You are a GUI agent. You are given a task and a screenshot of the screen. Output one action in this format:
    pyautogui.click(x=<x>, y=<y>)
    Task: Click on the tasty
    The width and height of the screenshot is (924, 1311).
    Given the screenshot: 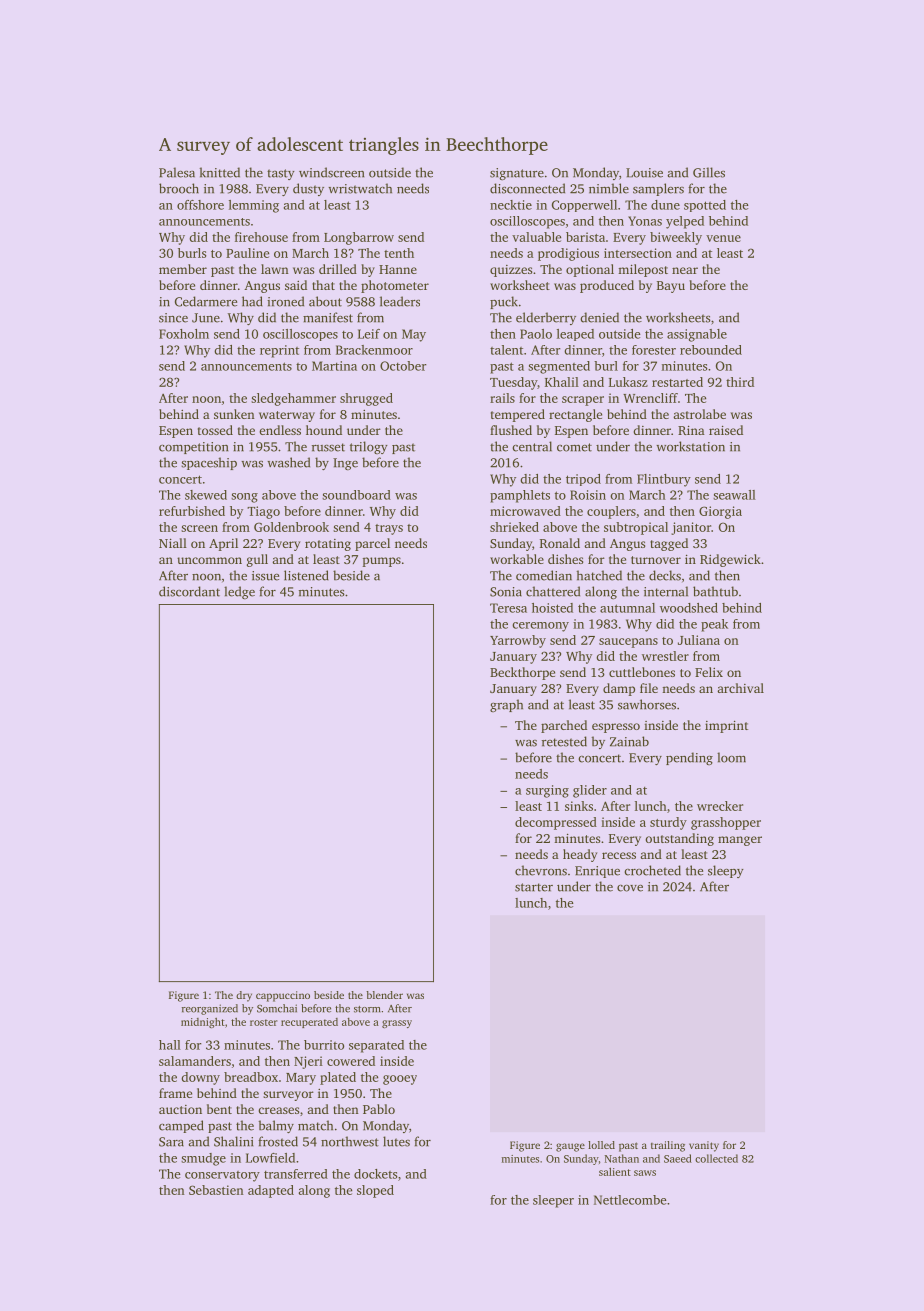 What is the action you would take?
    pyautogui.click(x=281, y=174)
